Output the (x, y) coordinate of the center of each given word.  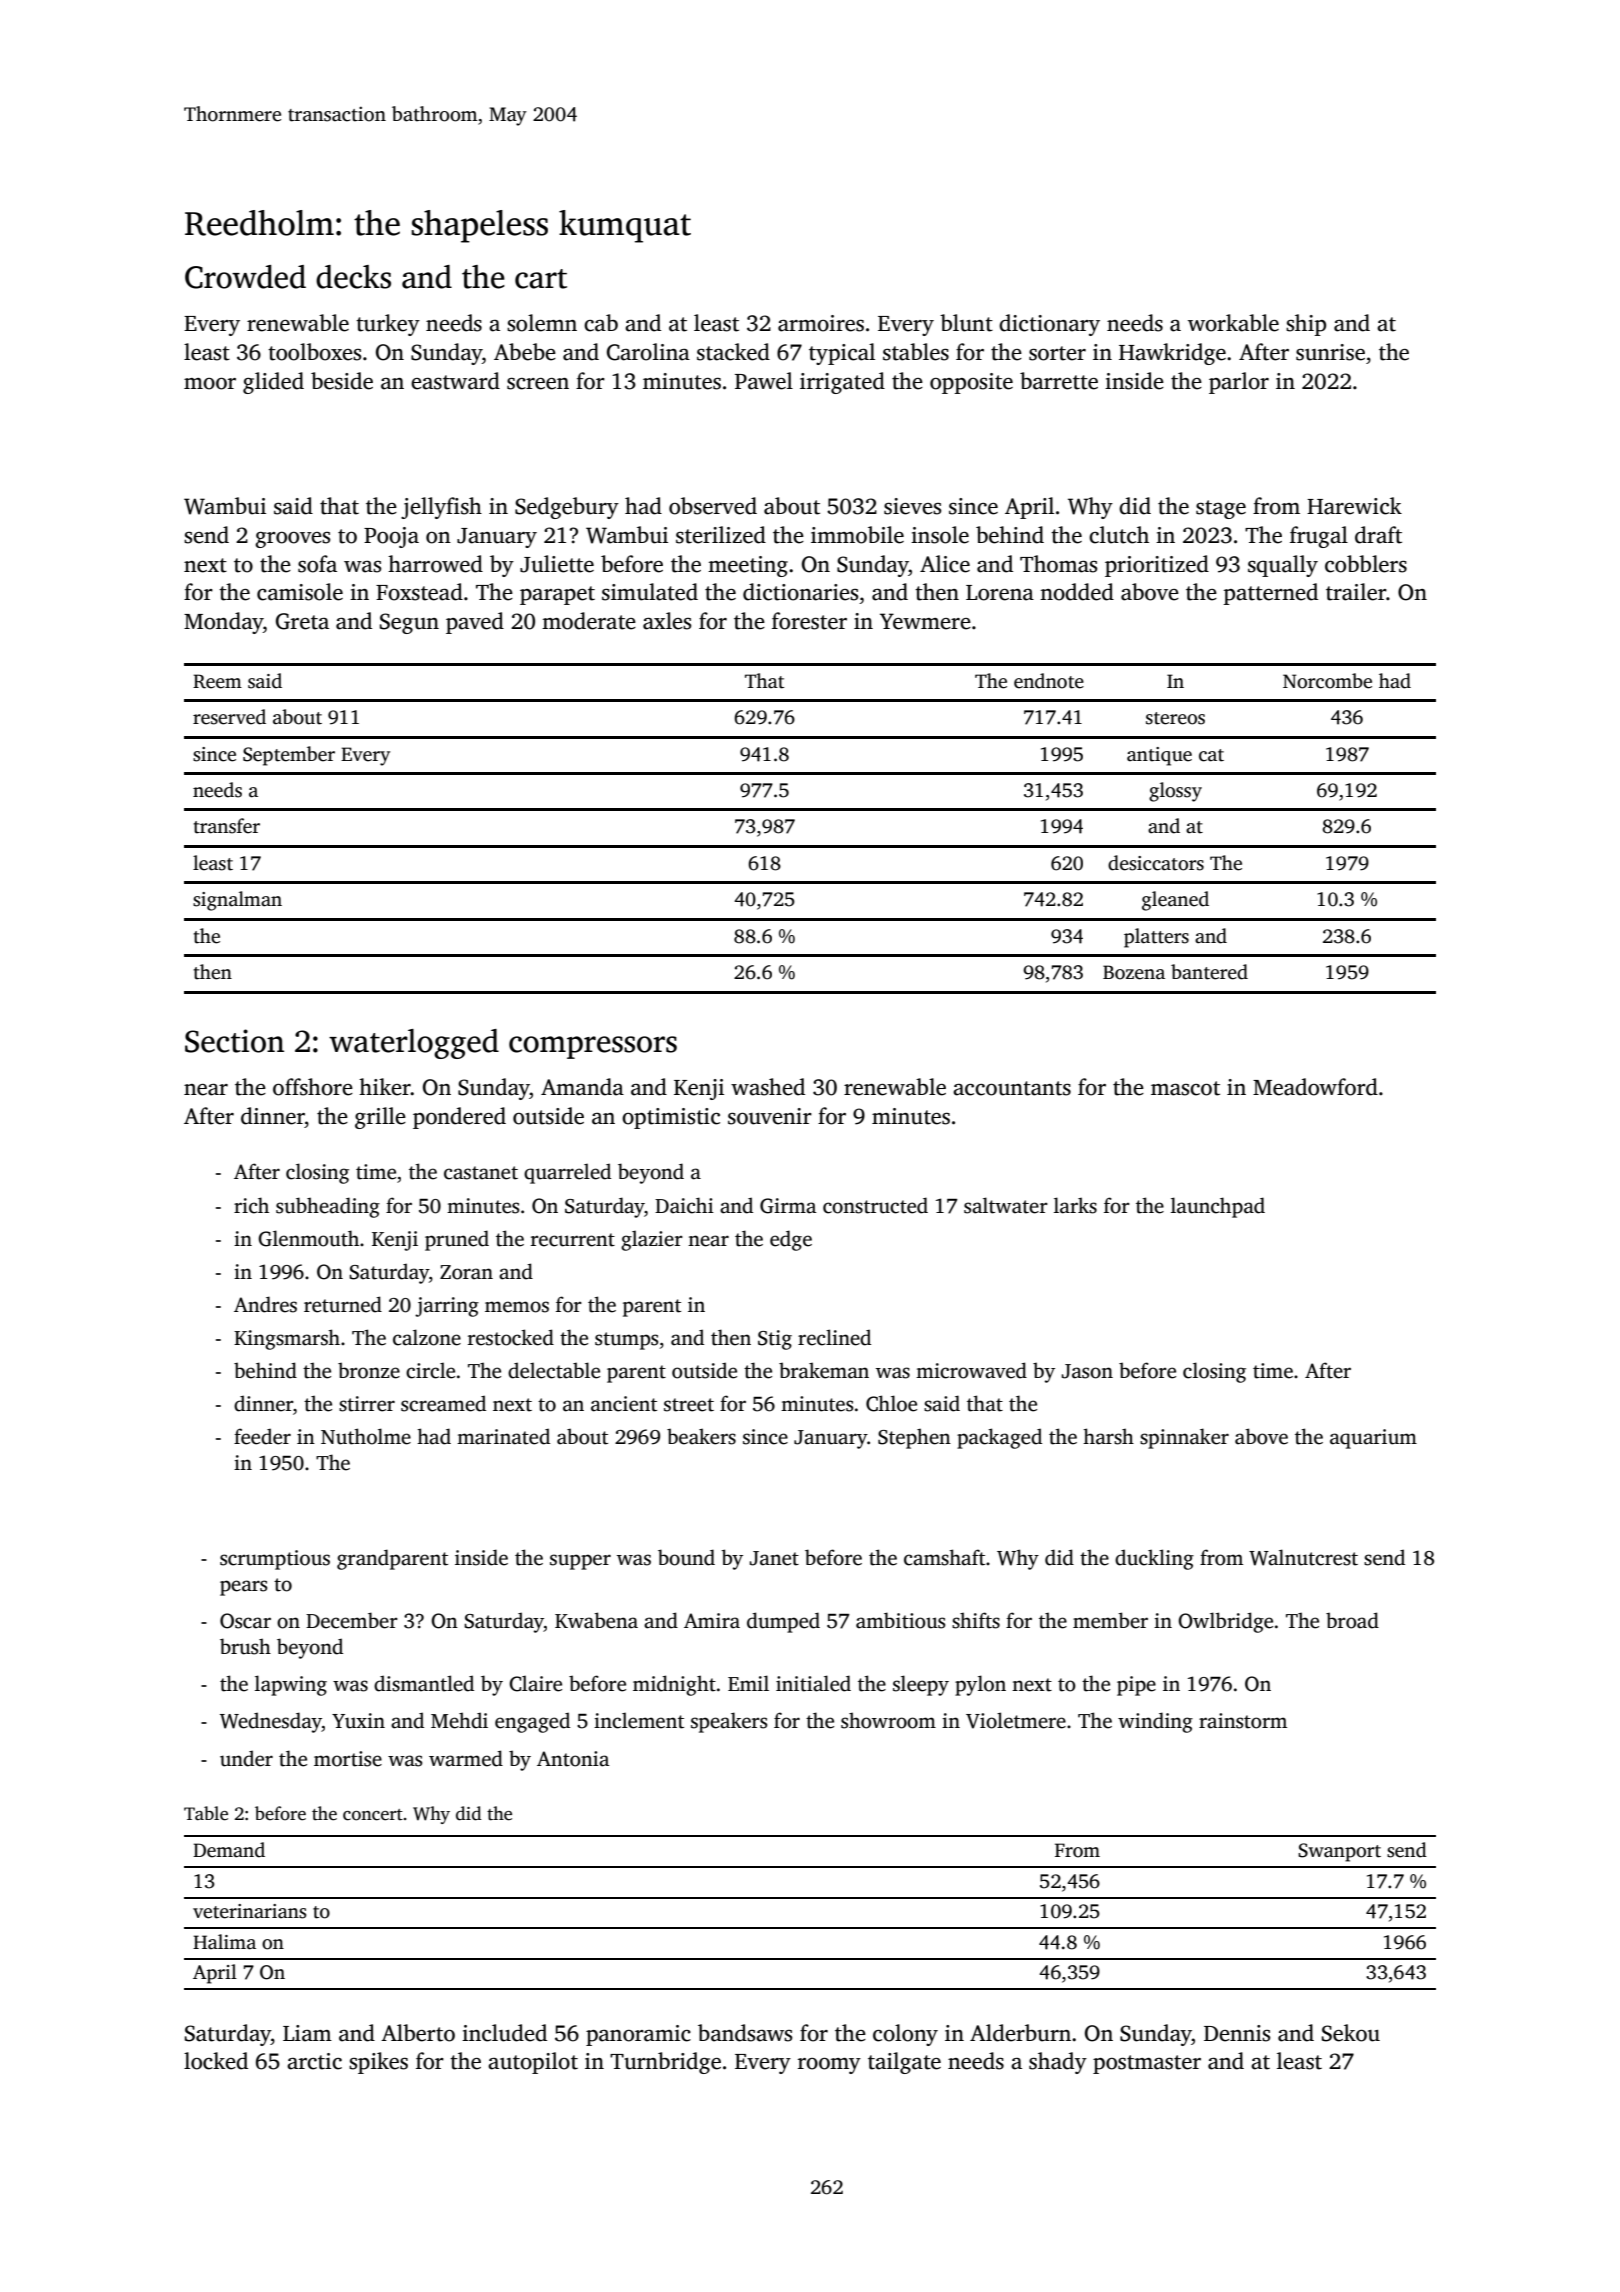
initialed (813, 1683)
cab (601, 323)
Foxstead (419, 592)
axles (667, 621)
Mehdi (459, 1720)
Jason (1087, 1371)
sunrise (1330, 352)
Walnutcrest (1303, 1557)
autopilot (533, 2063)
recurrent (573, 1240)
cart (541, 279)
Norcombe (1327, 681)
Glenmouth (308, 1238)
